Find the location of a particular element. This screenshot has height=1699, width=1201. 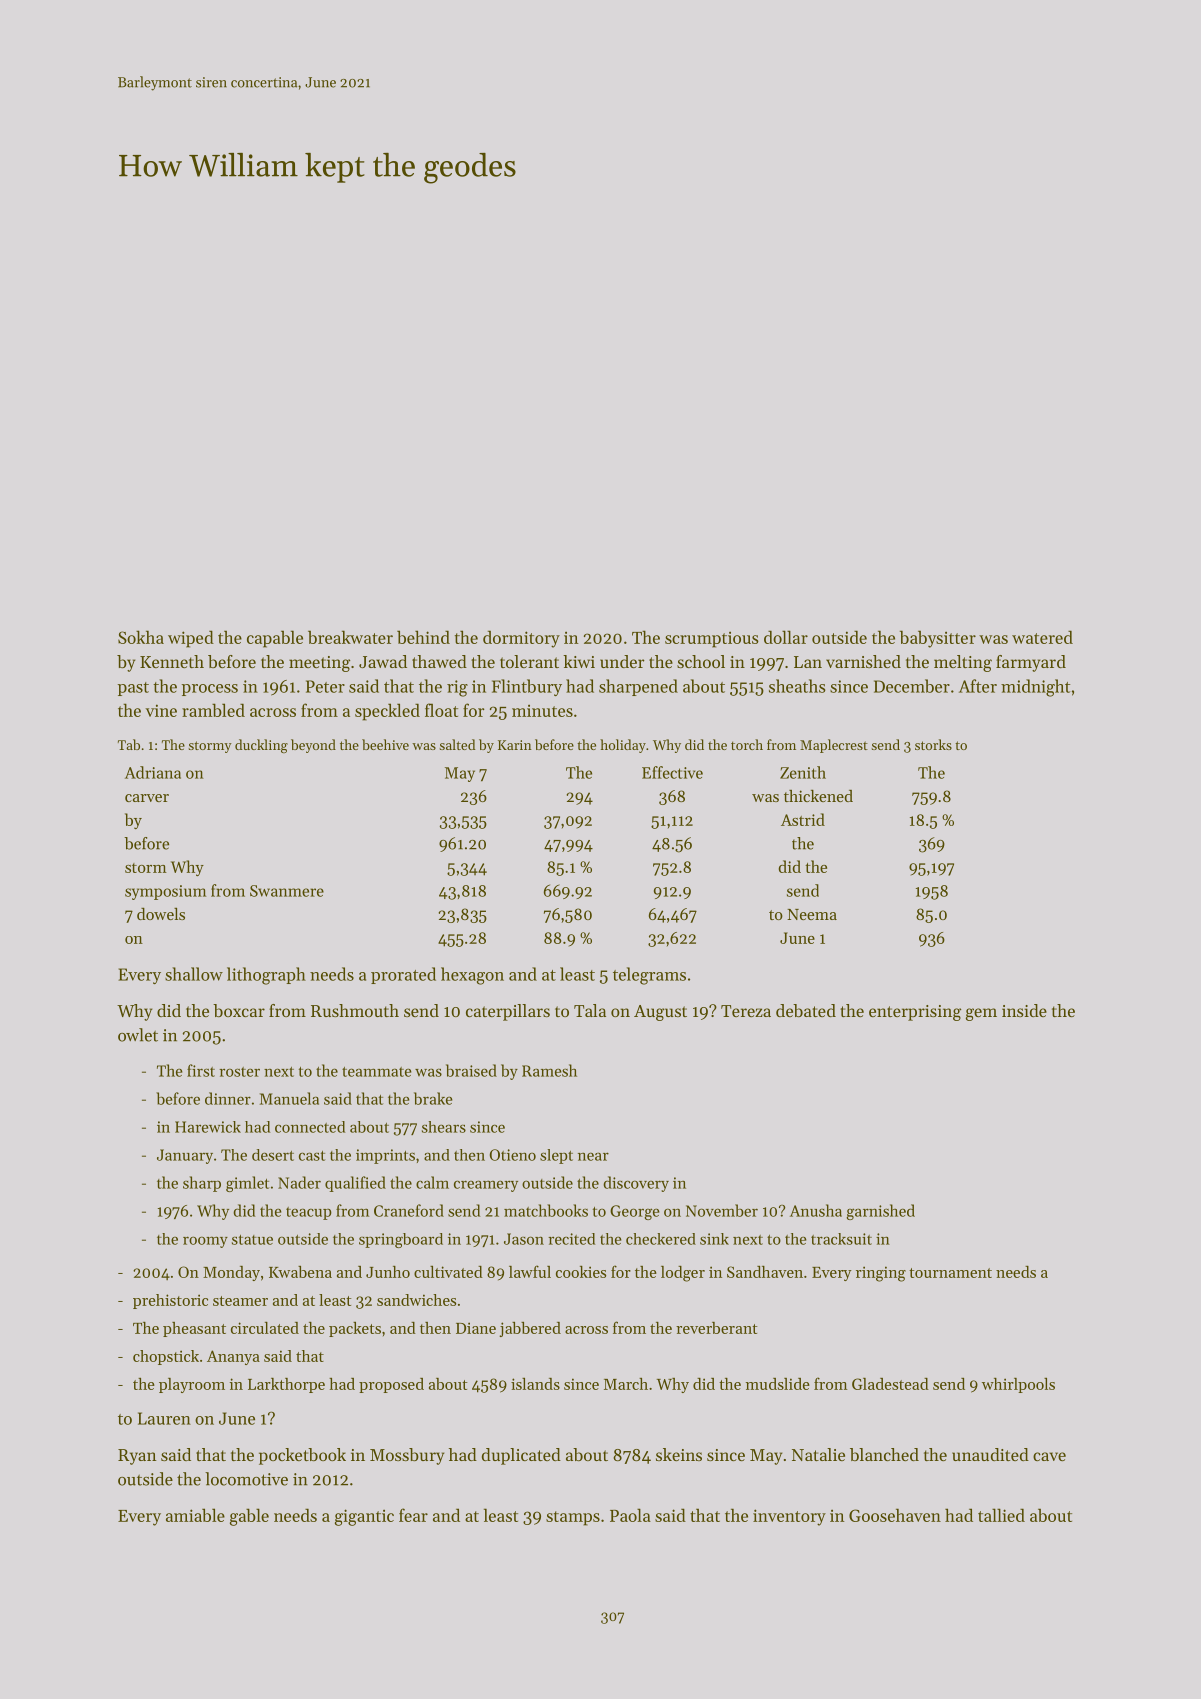

stamps is located at coordinates (573, 1518).
